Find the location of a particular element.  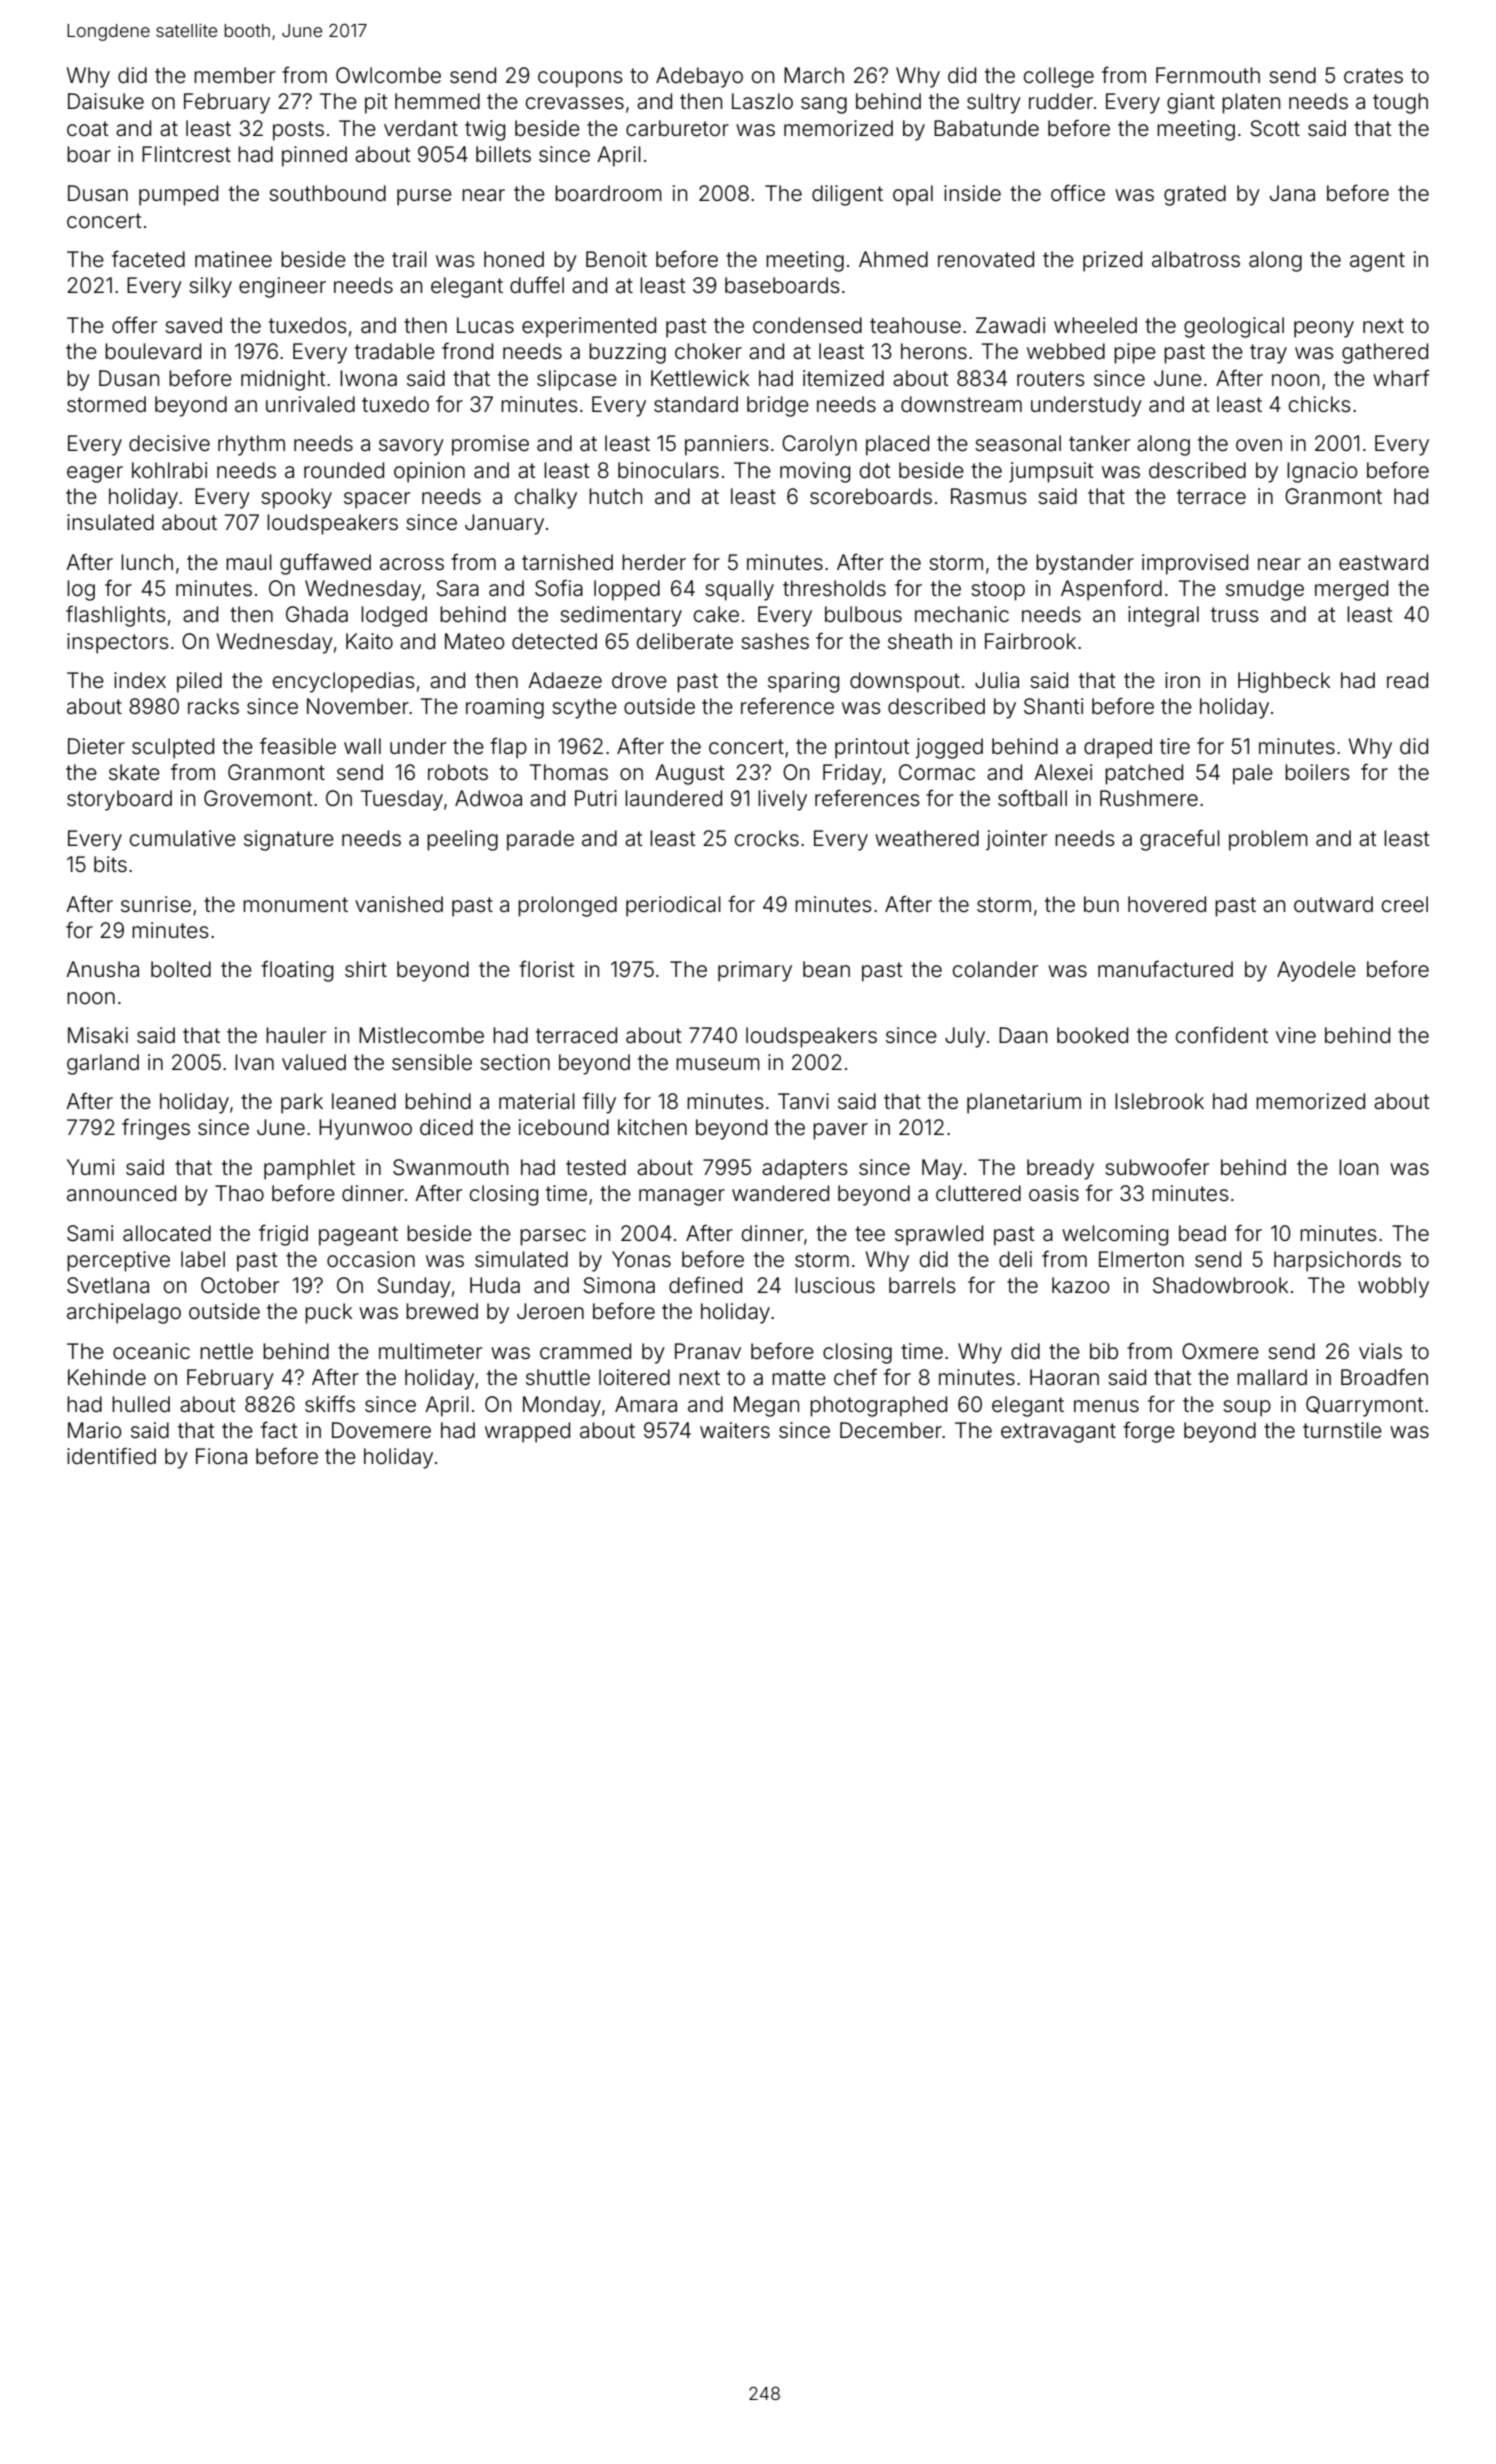

iron is located at coordinates (1182, 680).
